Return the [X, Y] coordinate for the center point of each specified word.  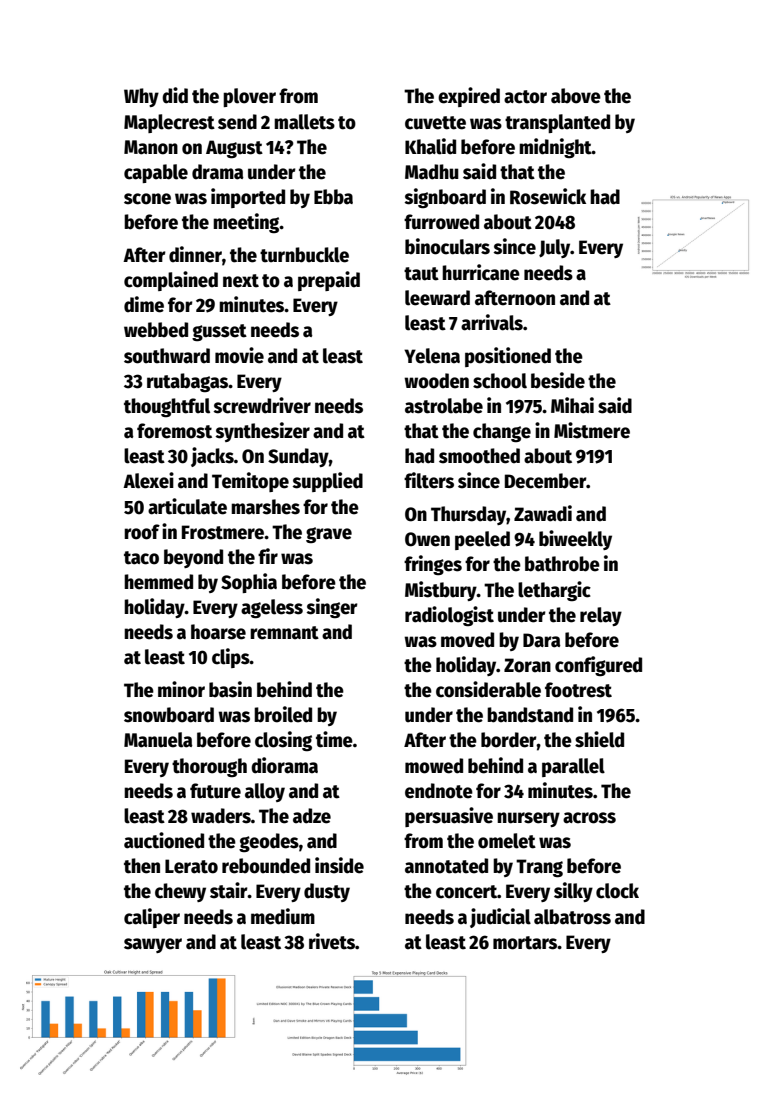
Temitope [250, 482]
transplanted [557, 123]
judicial [500, 918]
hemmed [158, 582]
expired [469, 97]
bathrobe [562, 564]
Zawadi [543, 513]
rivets [332, 941]
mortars [525, 943]
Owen [427, 539]
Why [141, 97]
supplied [327, 482]
